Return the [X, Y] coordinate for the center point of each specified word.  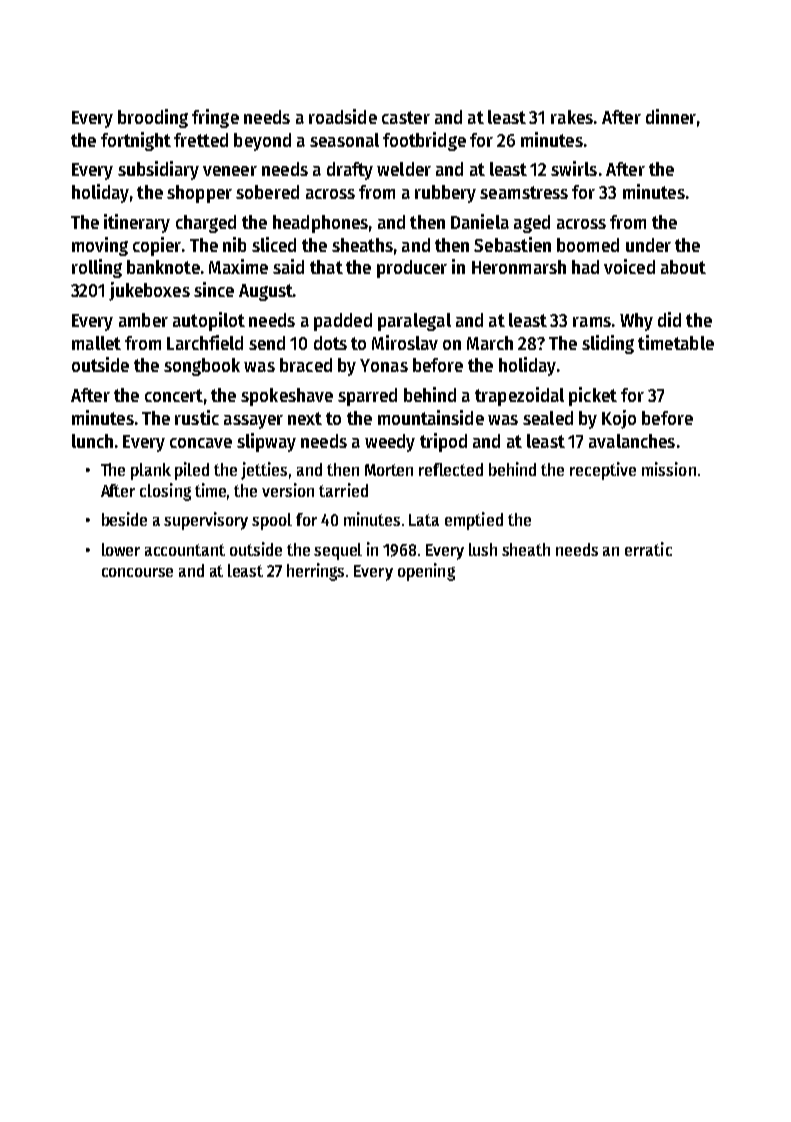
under [648, 245]
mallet [96, 343]
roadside [343, 116]
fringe [215, 118]
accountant [185, 550]
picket [593, 396]
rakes [572, 117]
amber [143, 320]
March [490, 343]
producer [412, 269]
